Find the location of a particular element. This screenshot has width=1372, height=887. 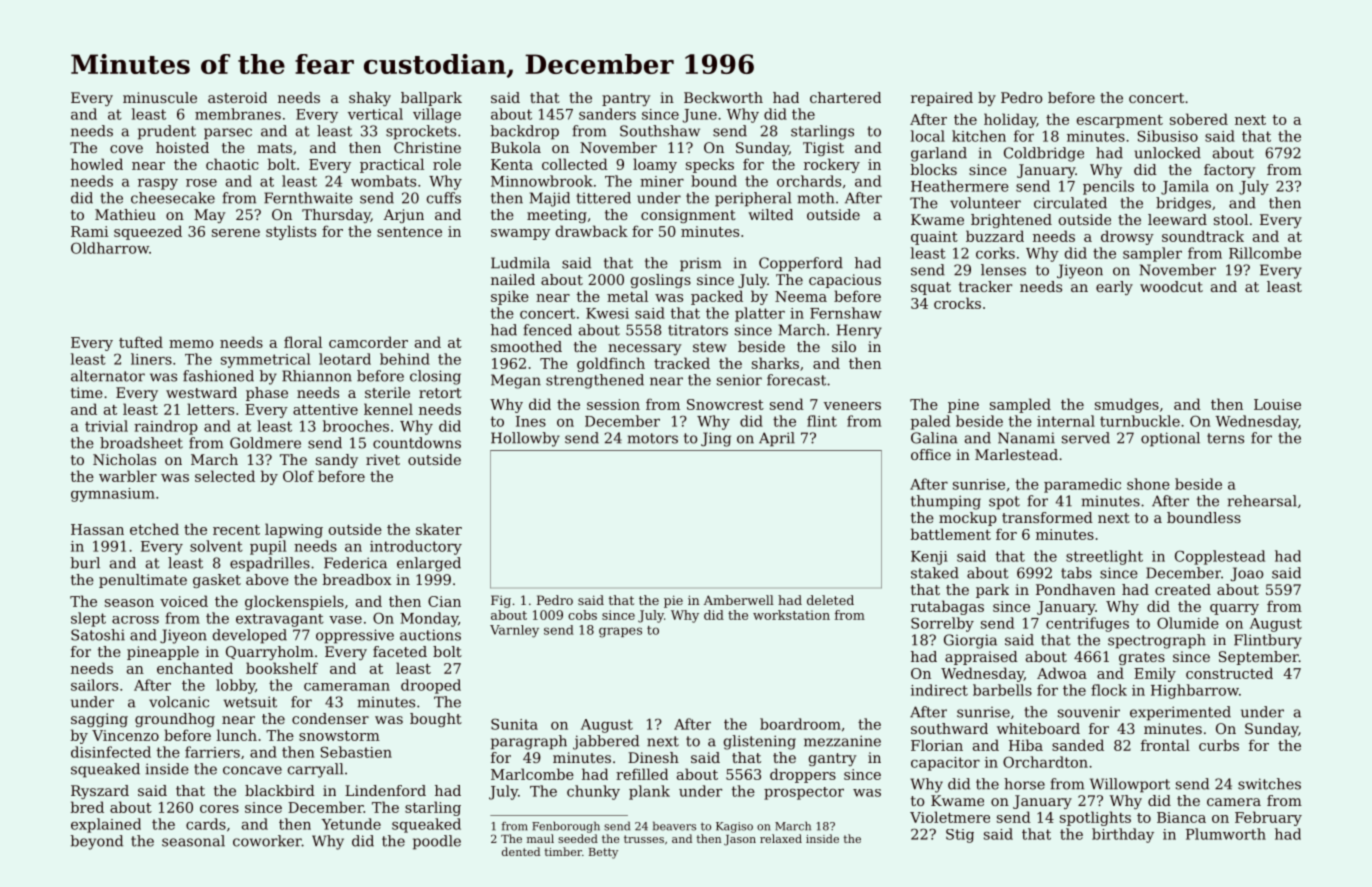

snowstorm is located at coordinates (339, 736).
